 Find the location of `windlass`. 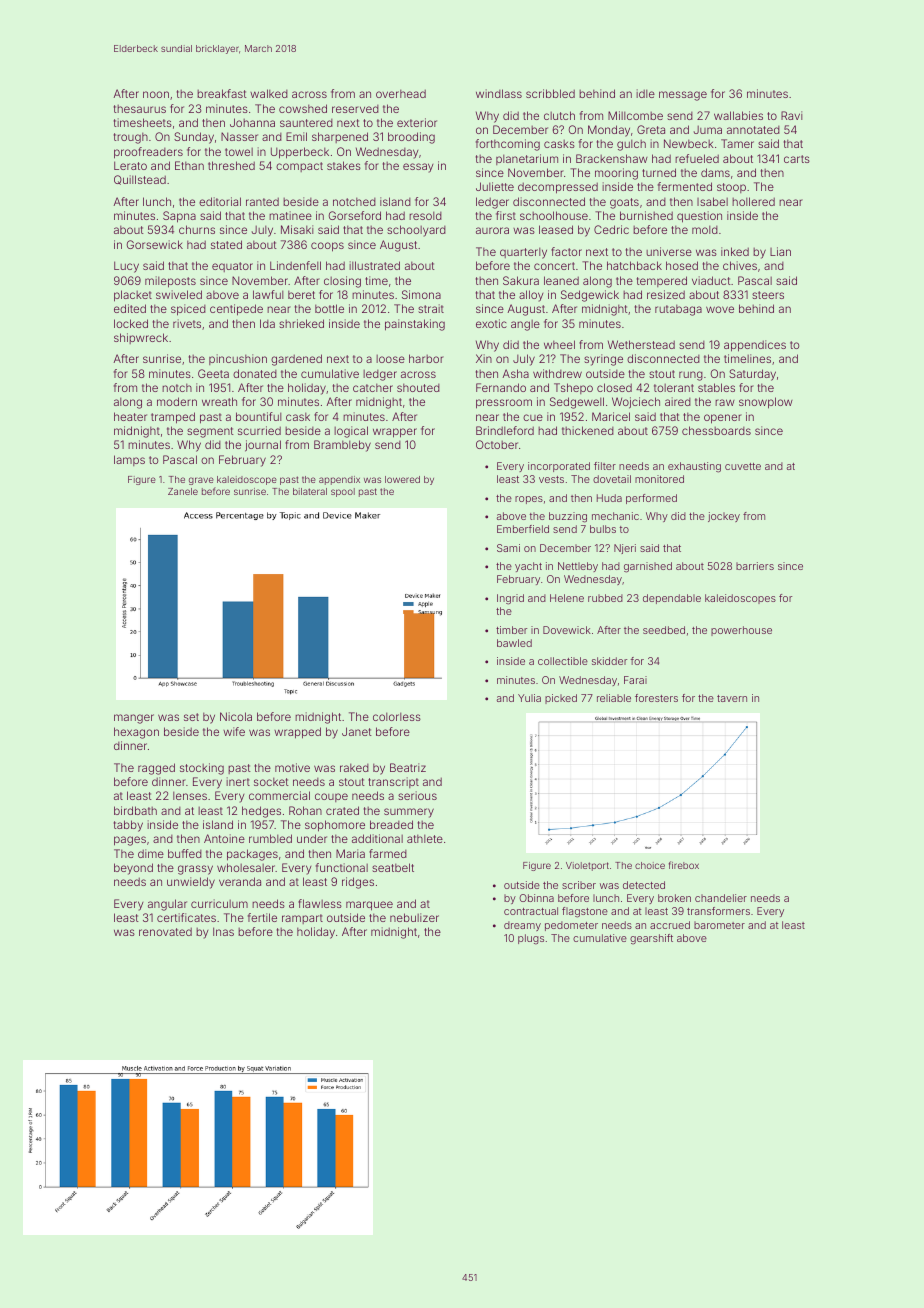

windlass is located at coordinates (499, 93).
